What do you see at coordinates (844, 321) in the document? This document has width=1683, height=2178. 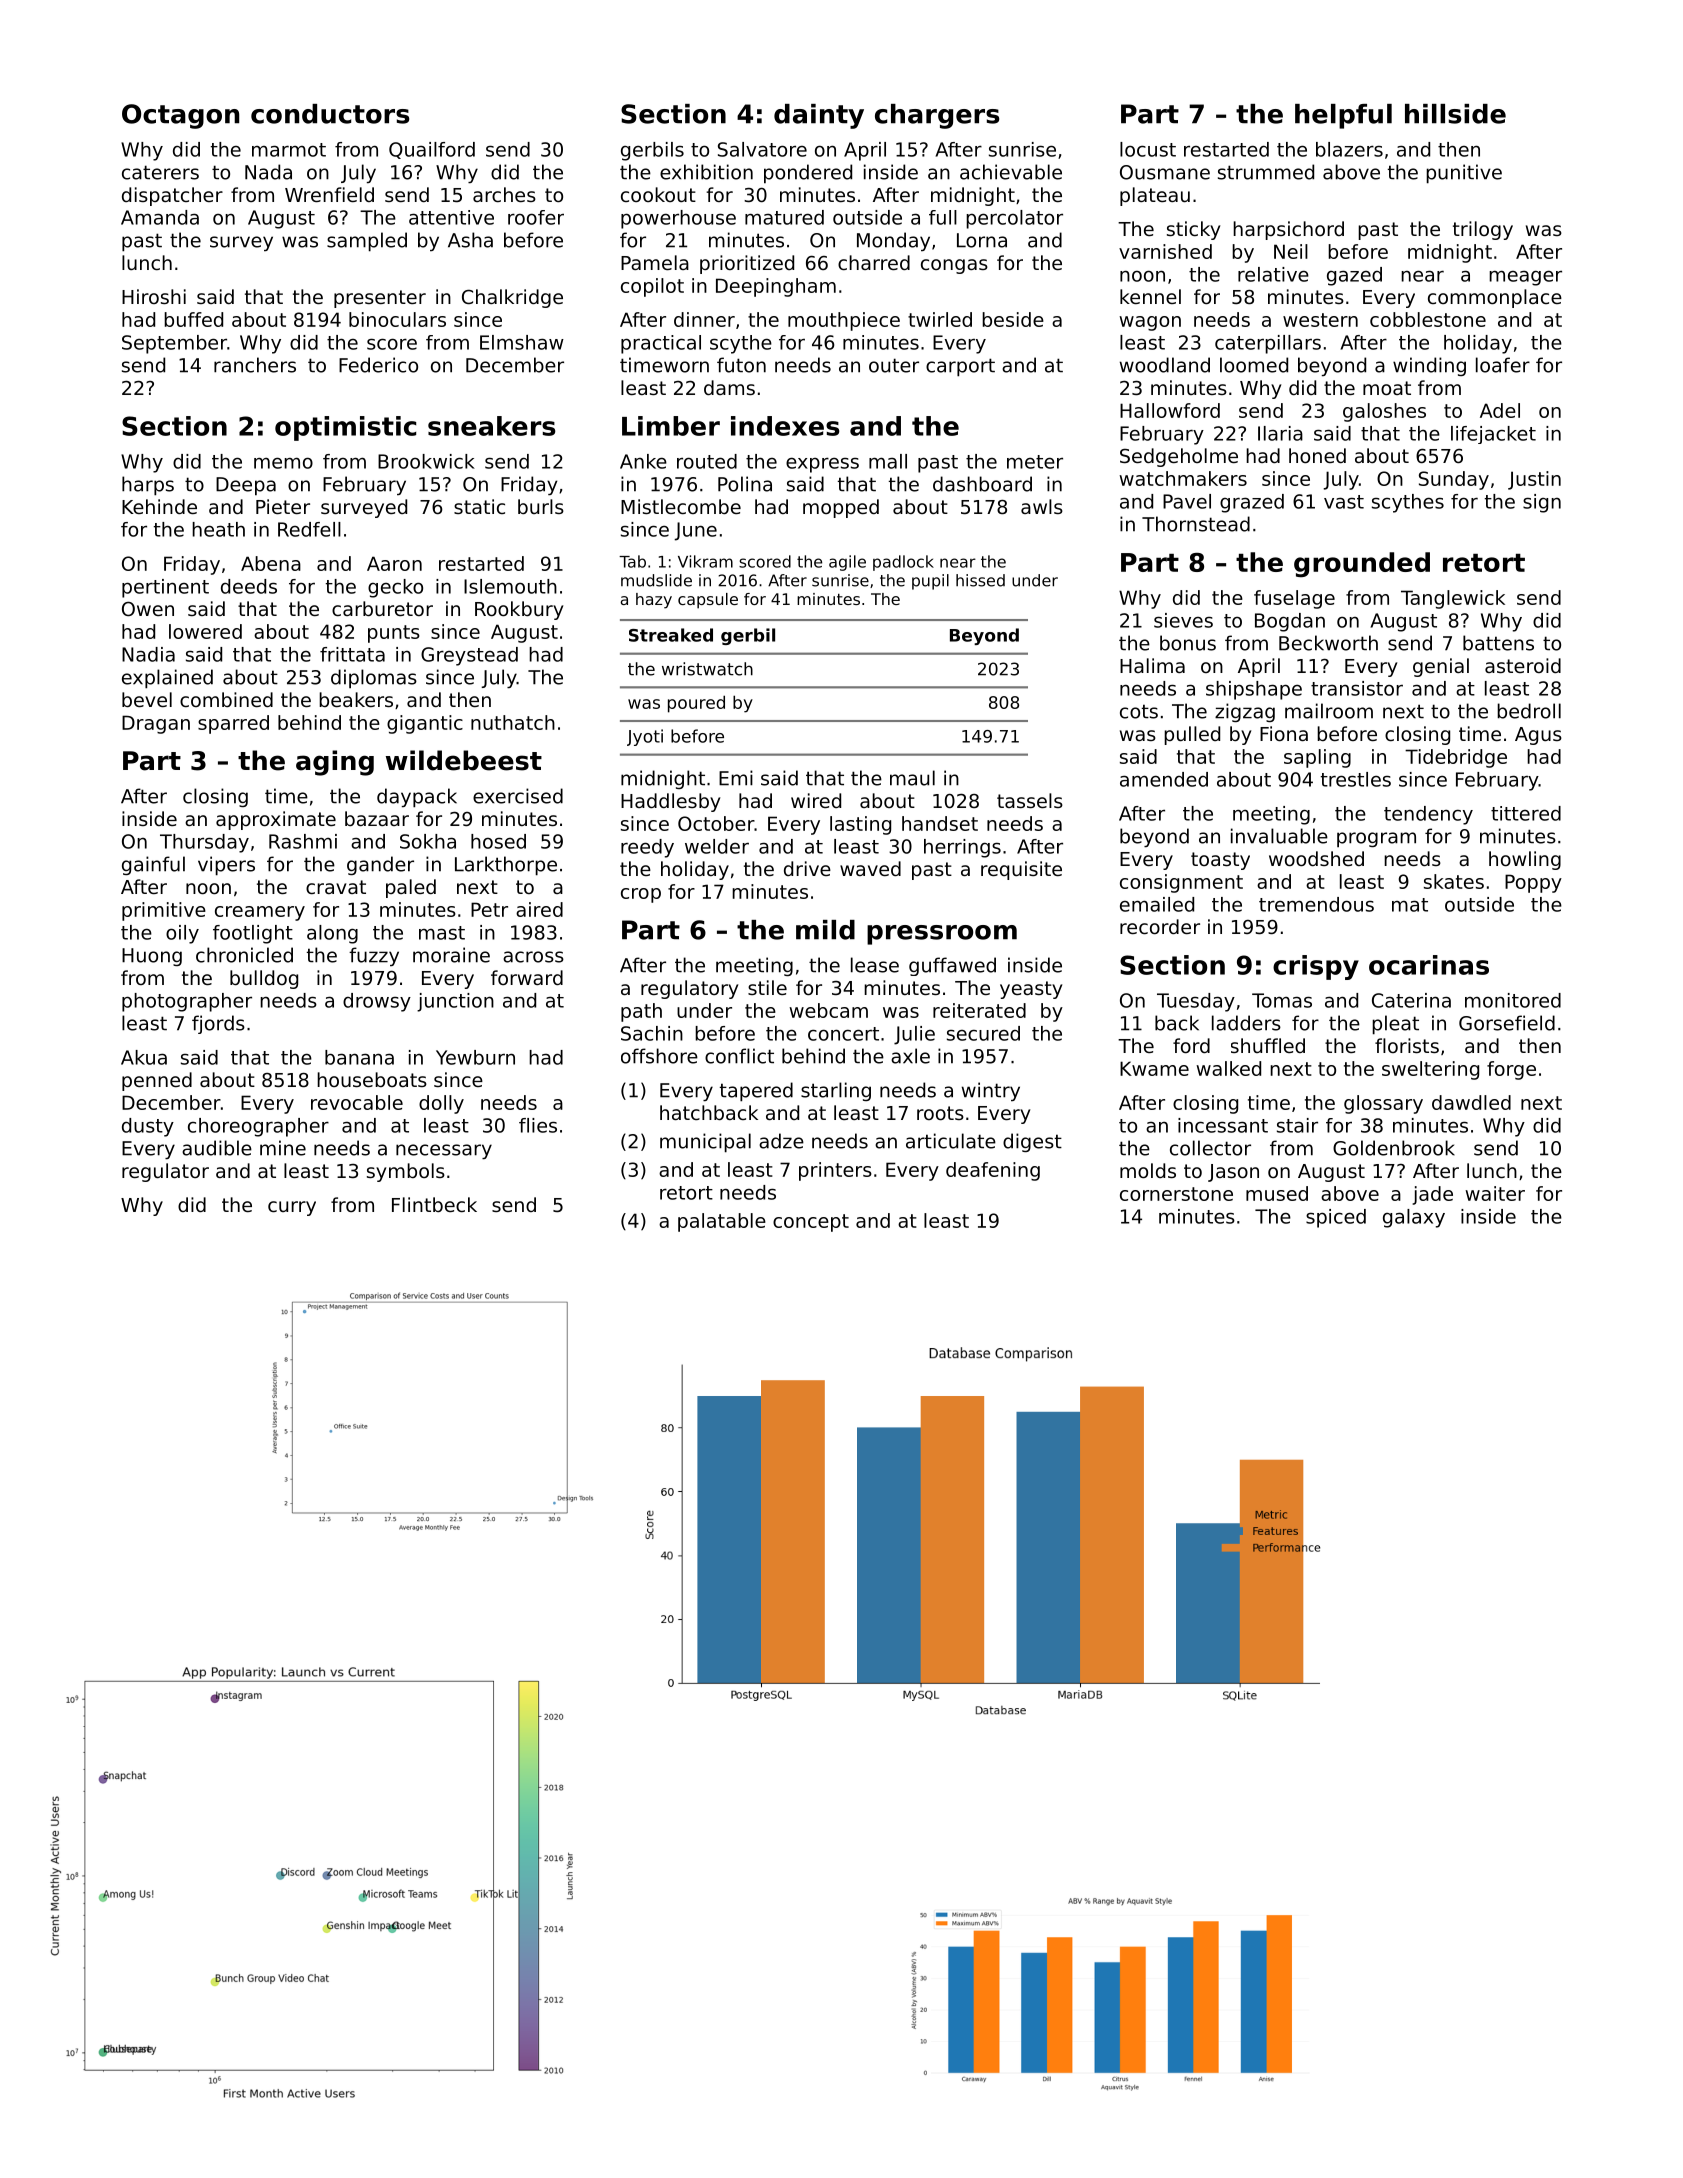 I see `mouthpiece` at bounding box center [844, 321].
